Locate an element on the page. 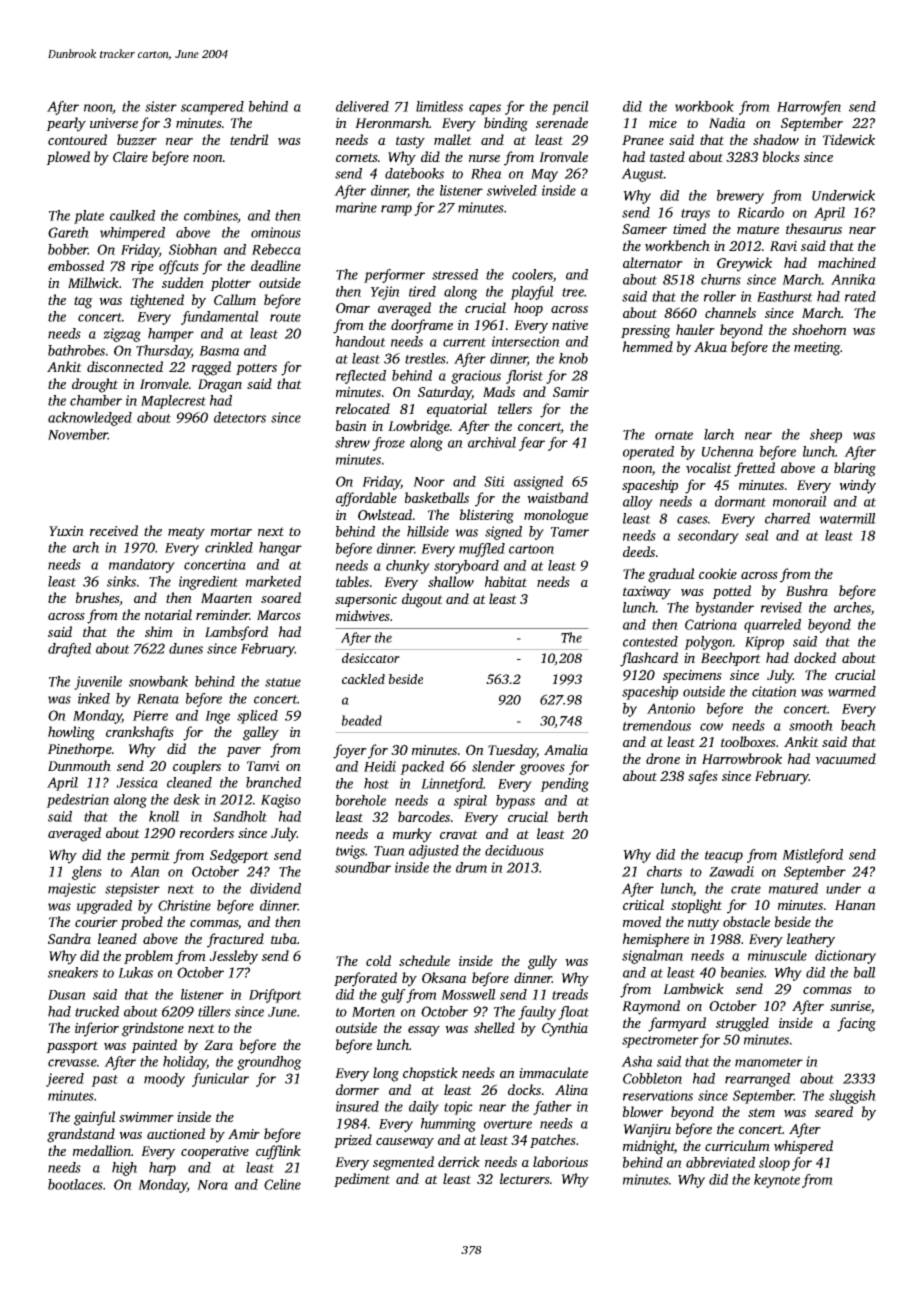 The width and height of the image is (924, 1308). crinkled is located at coordinates (229, 547).
